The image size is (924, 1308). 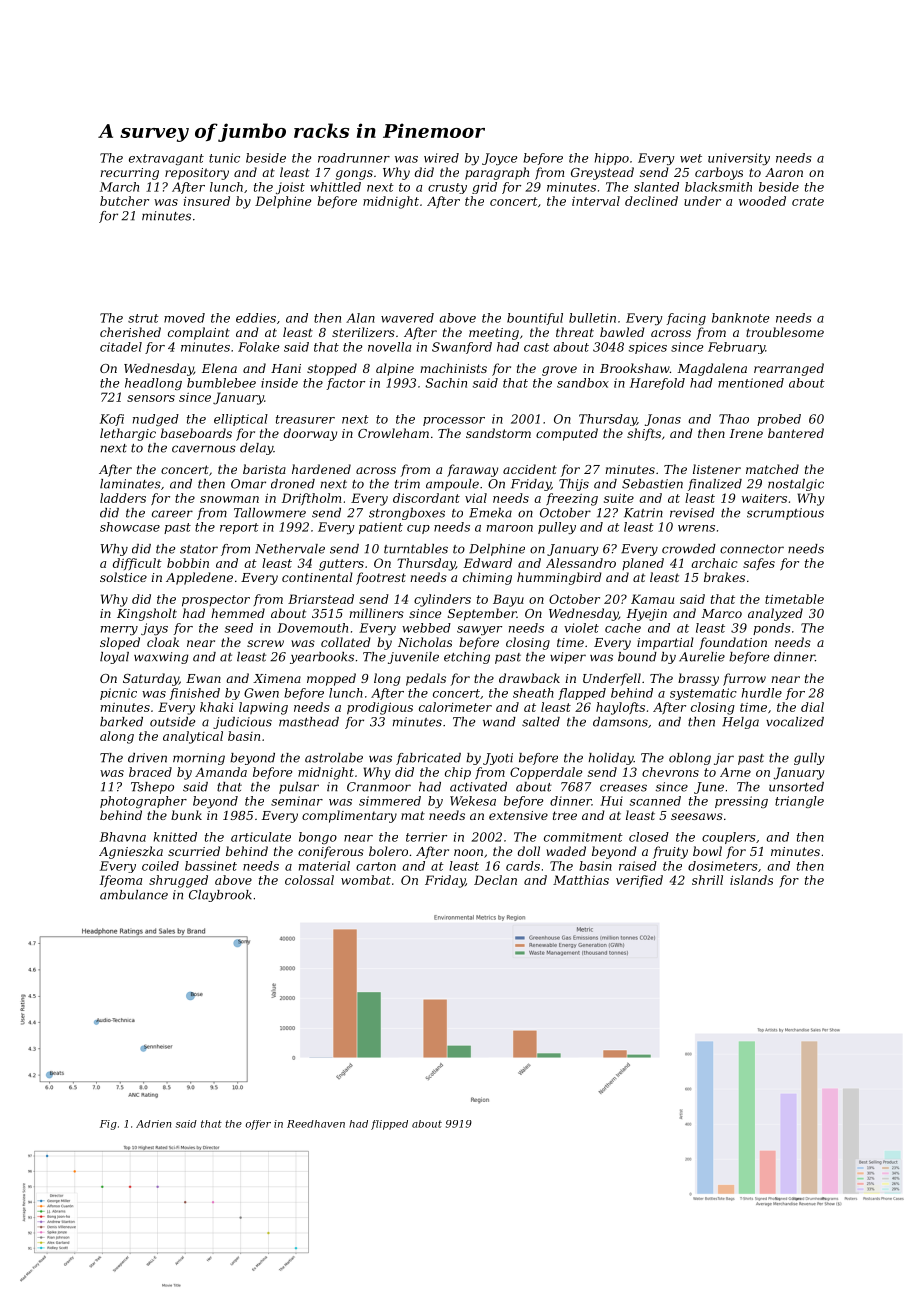 What do you see at coordinates (536, 347) in the screenshot?
I see `cast` at bounding box center [536, 347].
